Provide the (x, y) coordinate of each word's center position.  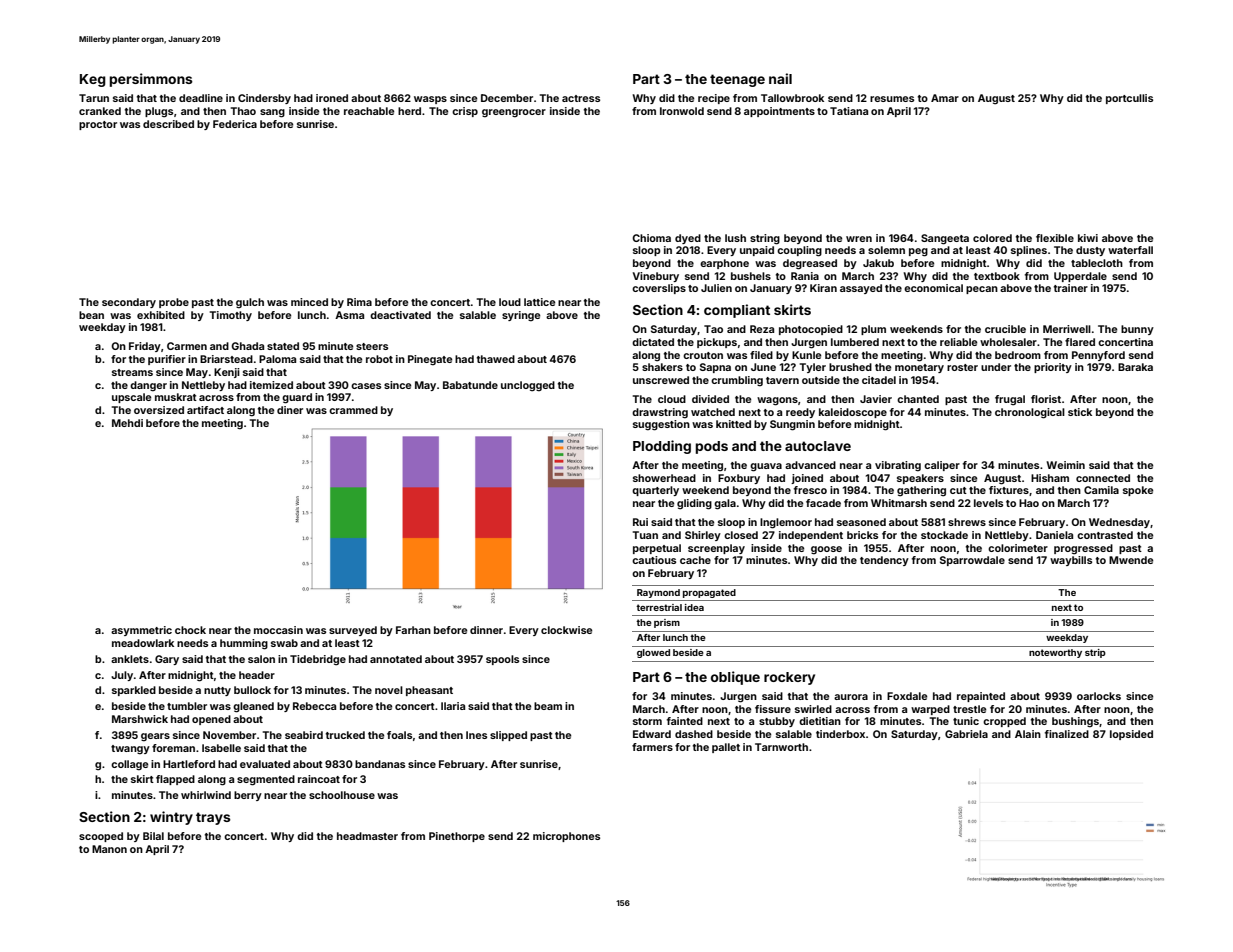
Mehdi (127, 423)
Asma (349, 315)
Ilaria (453, 706)
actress (581, 98)
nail (780, 78)
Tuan (645, 535)
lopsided (1131, 735)
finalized (1067, 734)
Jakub (878, 263)
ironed (332, 98)
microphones (566, 837)
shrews (967, 522)
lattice (539, 302)
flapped (175, 780)
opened (211, 720)
